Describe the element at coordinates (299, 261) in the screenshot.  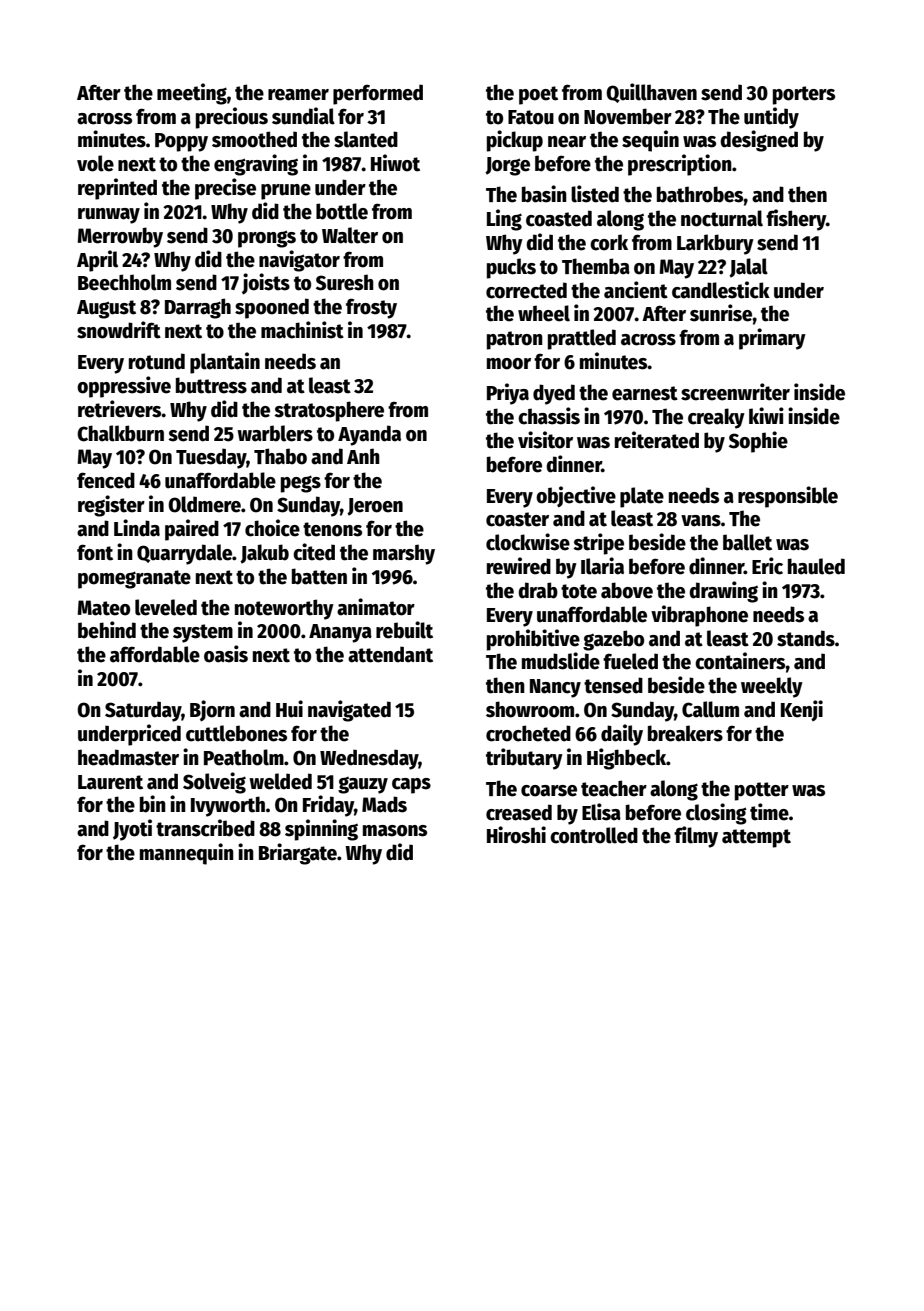
I see `navigator` at that location.
